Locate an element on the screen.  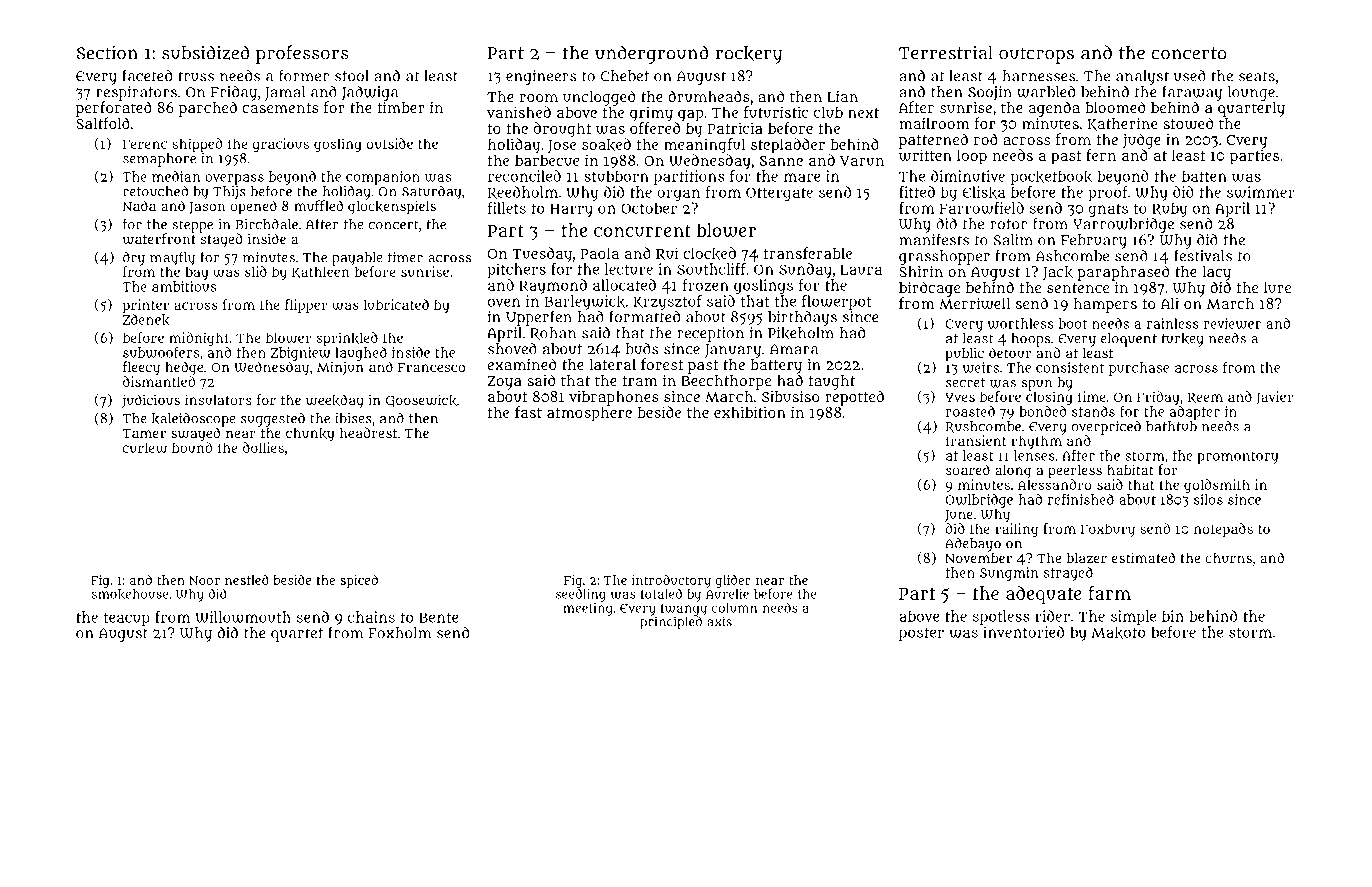
Makoto is located at coordinates (1118, 632).
